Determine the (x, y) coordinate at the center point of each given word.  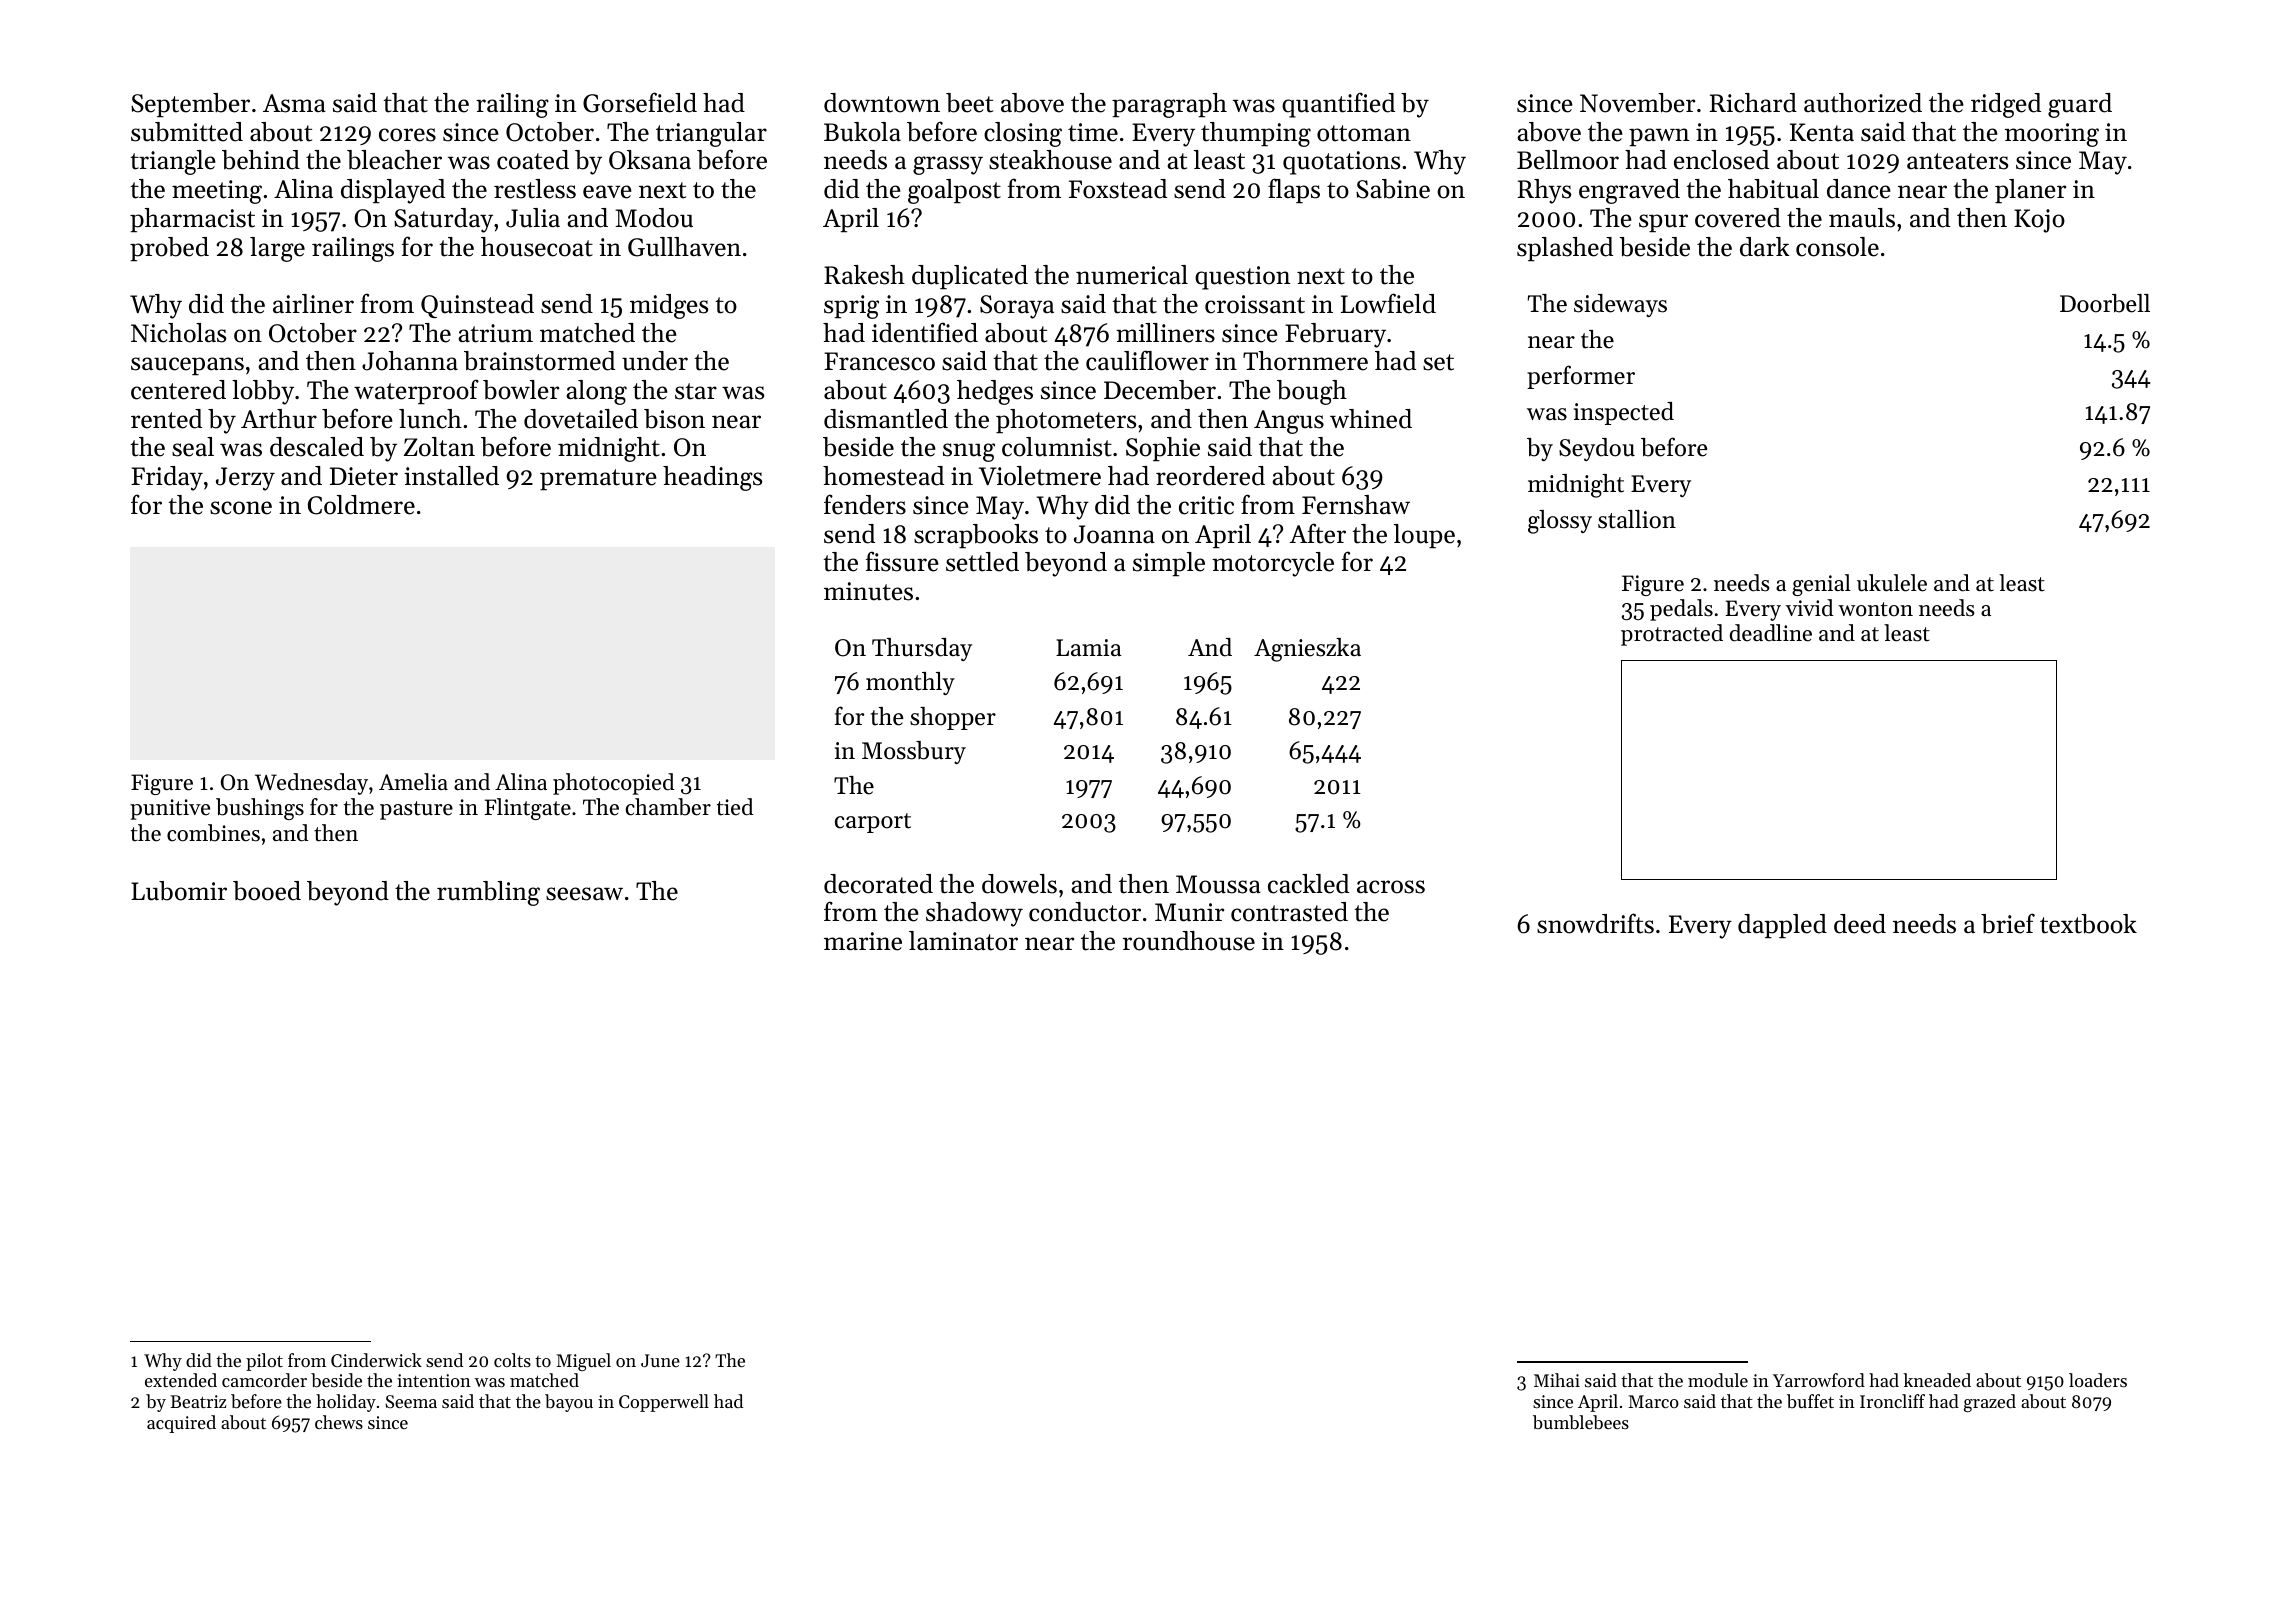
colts (512, 1360)
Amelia (413, 782)
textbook (2088, 924)
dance (1859, 189)
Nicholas (178, 333)
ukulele (1892, 583)
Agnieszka (1307, 650)
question (1243, 278)
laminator (963, 941)
